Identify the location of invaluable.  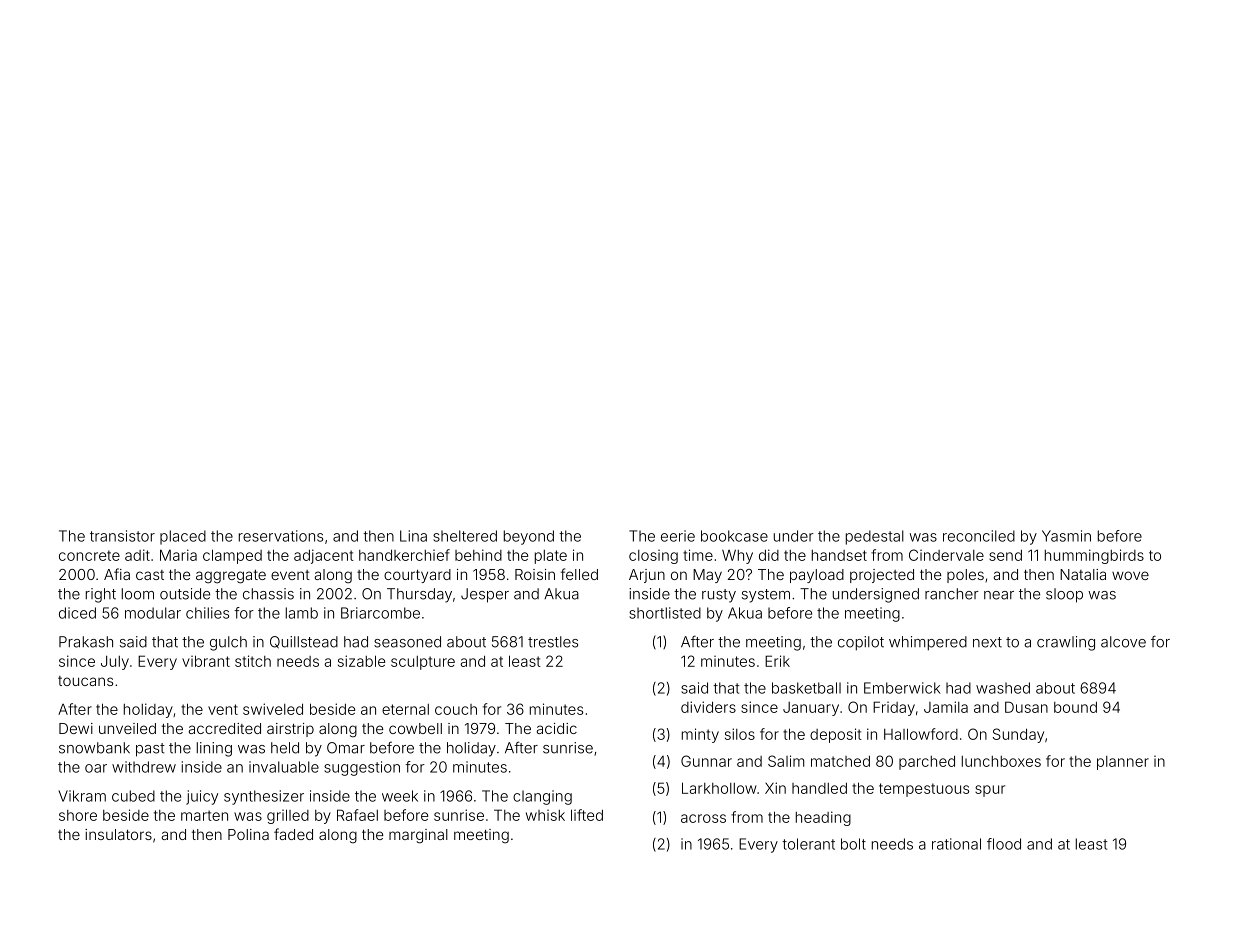
(284, 767).
